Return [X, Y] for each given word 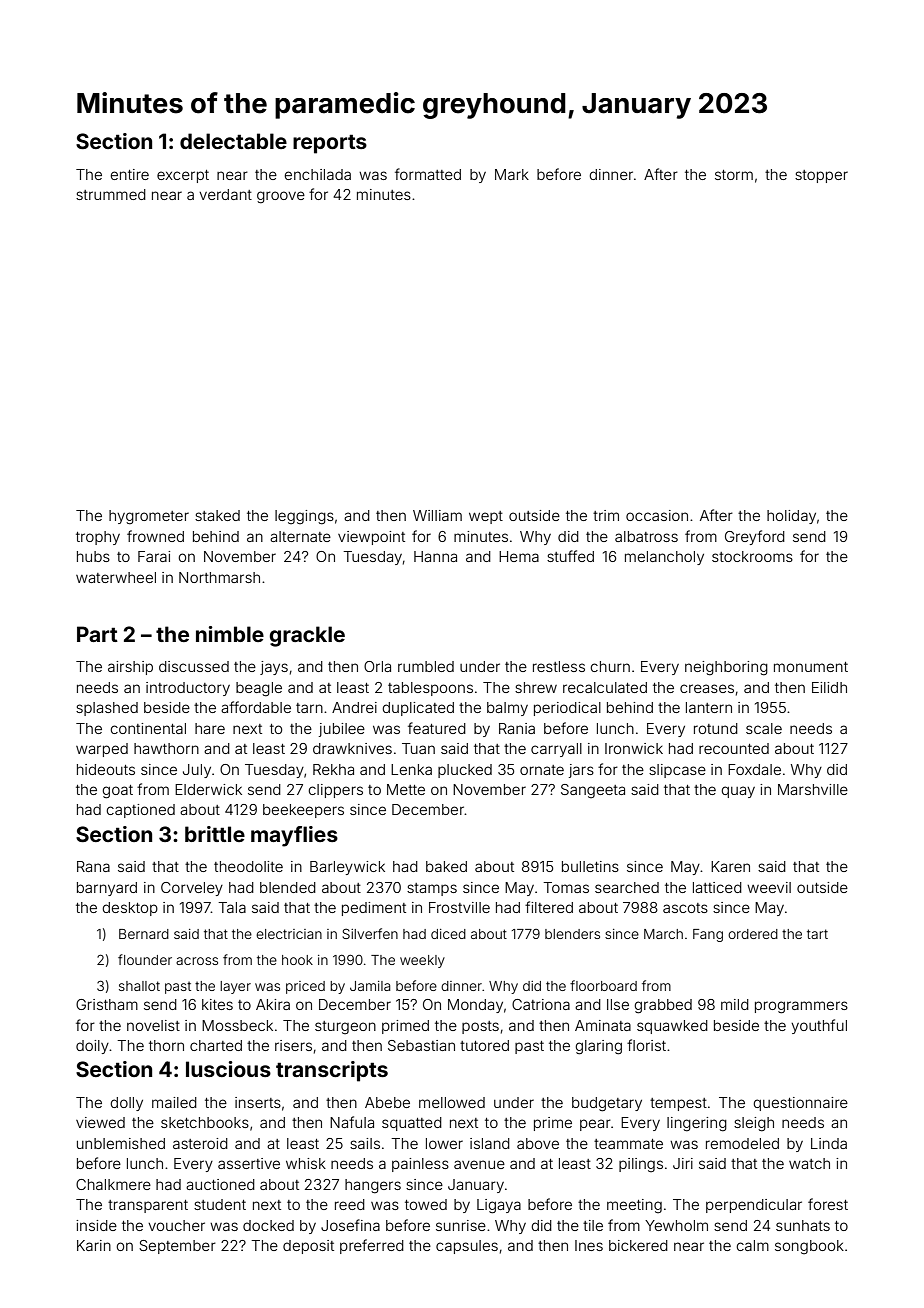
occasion [657, 515]
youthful [819, 1026]
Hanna [435, 556]
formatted [428, 174]
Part [97, 634]
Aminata [603, 1025]
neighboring [726, 668]
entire [130, 174]
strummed [111, 194]
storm [734, 175]
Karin [94, 1245]
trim [606, 515]
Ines [589, 1245]
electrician [289, 934]
